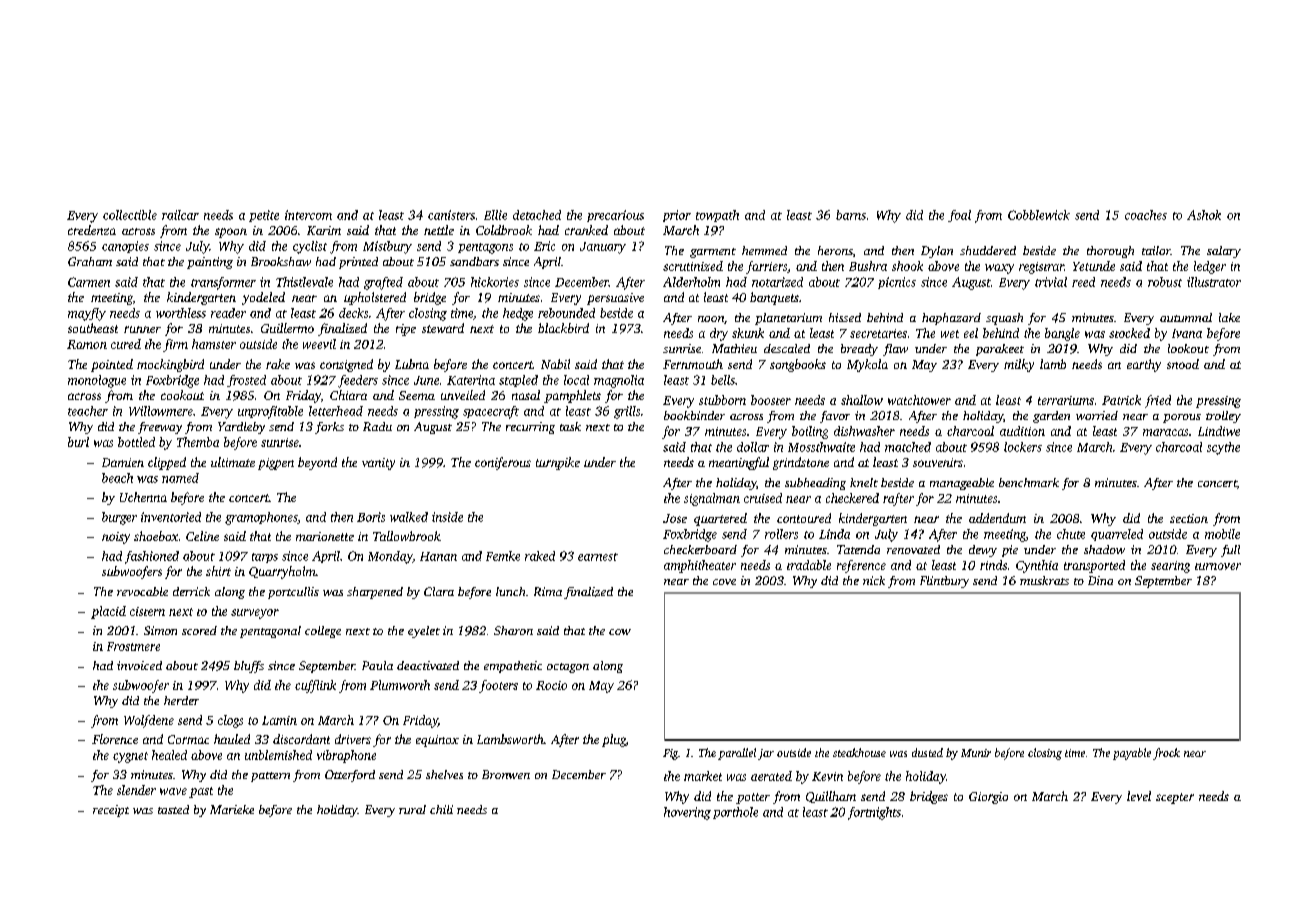 This document has width=1308, height=924. I want to click on dollar, so click(753, 447).
